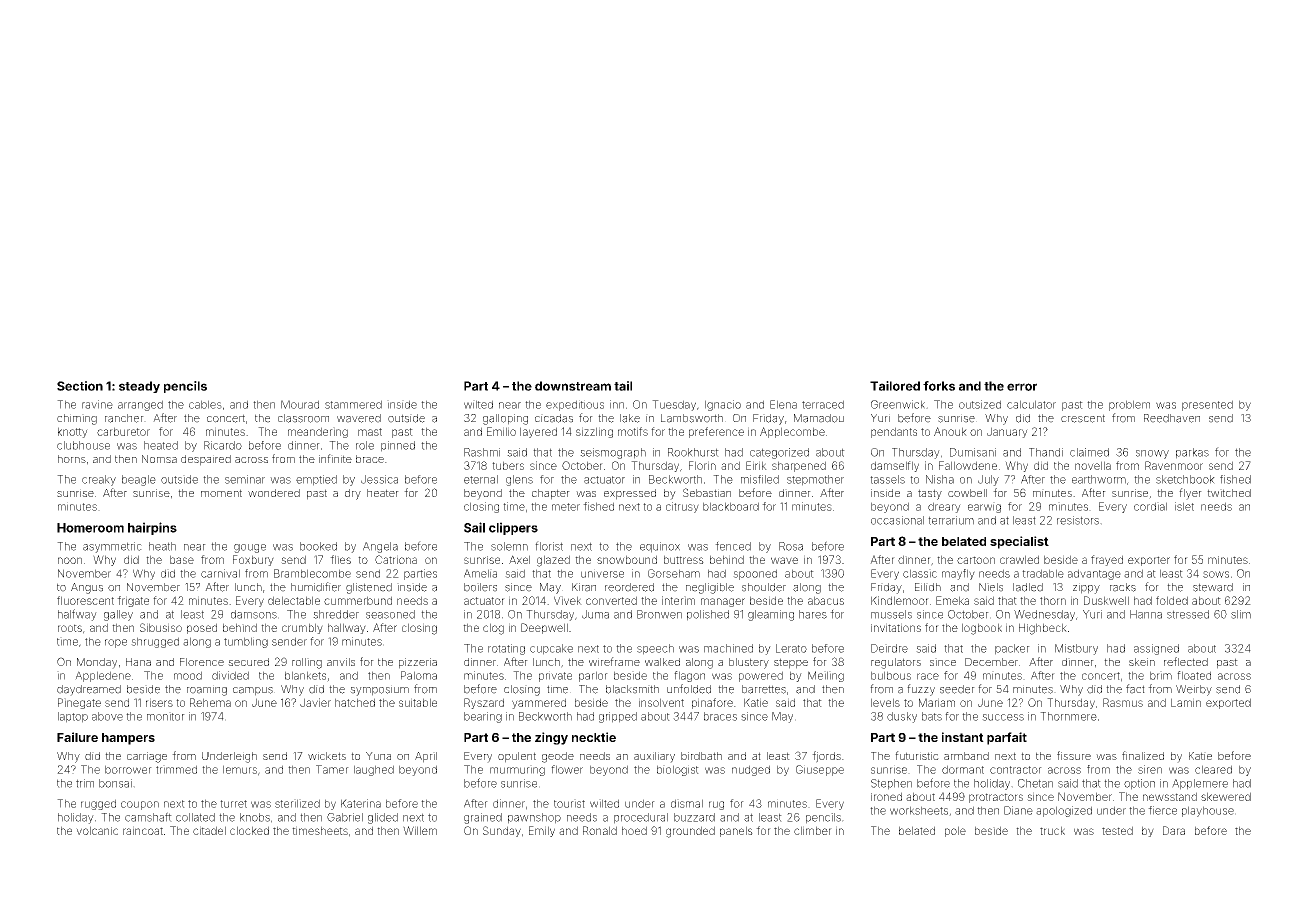 The height and width of the page is (924, 1308). Describe the element at coordinates (917, 755) in the page. I see `futuristic` at that location.
